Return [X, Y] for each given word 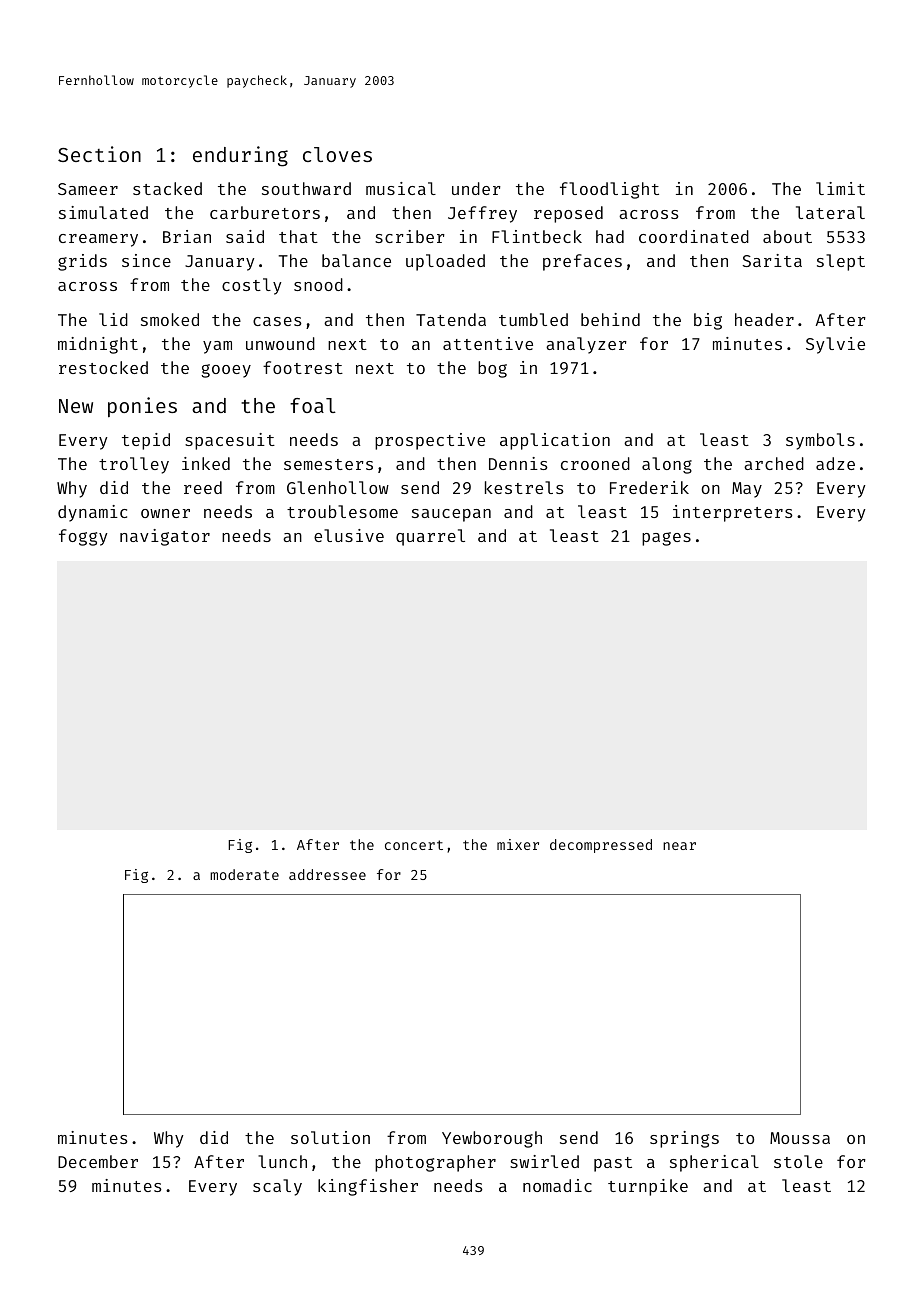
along [667, 465]
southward [306, 188]
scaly [277, 1187]
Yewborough [492, 1139]
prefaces [582, 262]
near [679, 846]
